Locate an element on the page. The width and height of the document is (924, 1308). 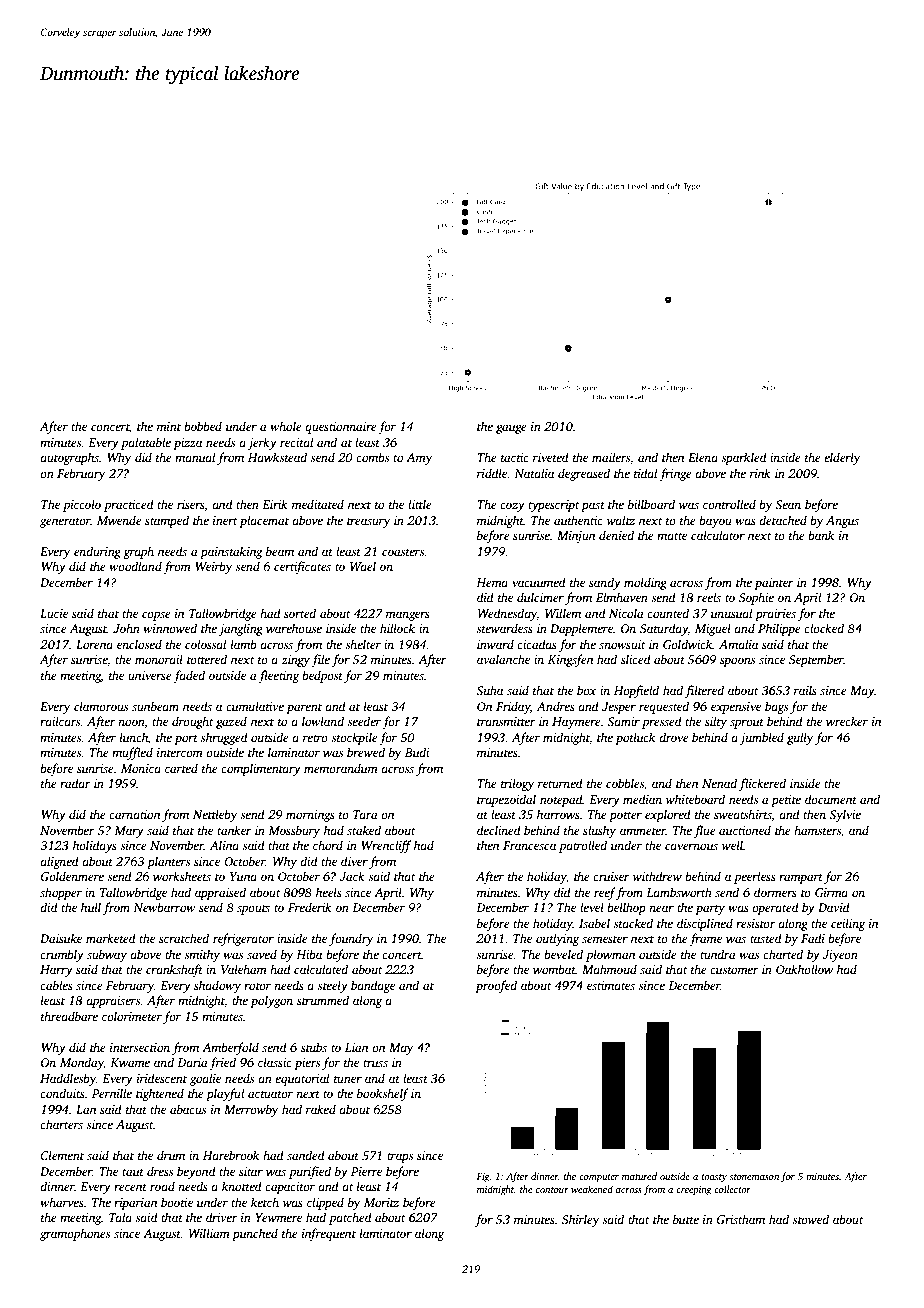
cumulative is located at coordinates (255, 706).
